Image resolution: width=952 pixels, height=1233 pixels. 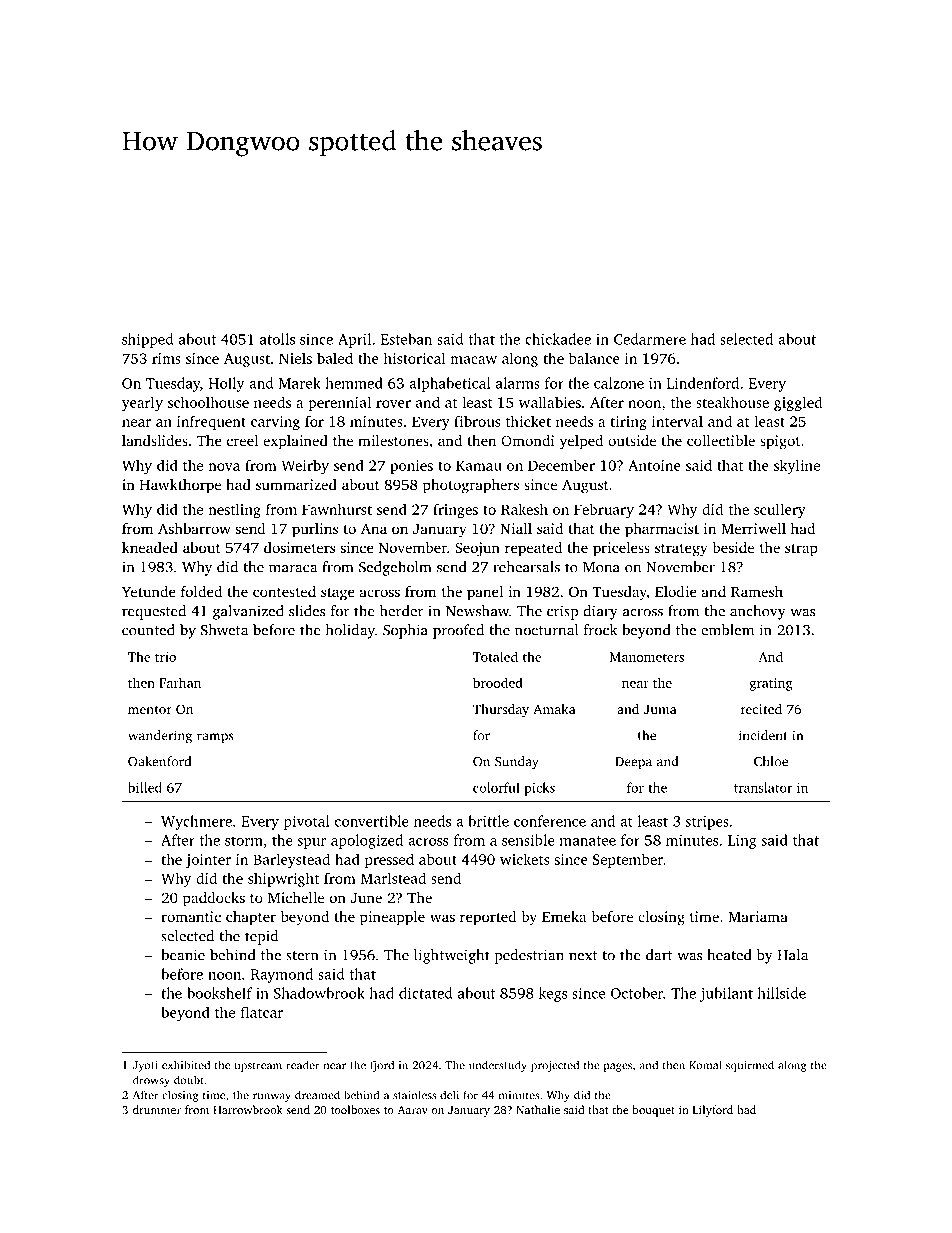 What do you see at coordinates (147, 340) in the document?
I see `shipped` at bounding box center [147, 340].
